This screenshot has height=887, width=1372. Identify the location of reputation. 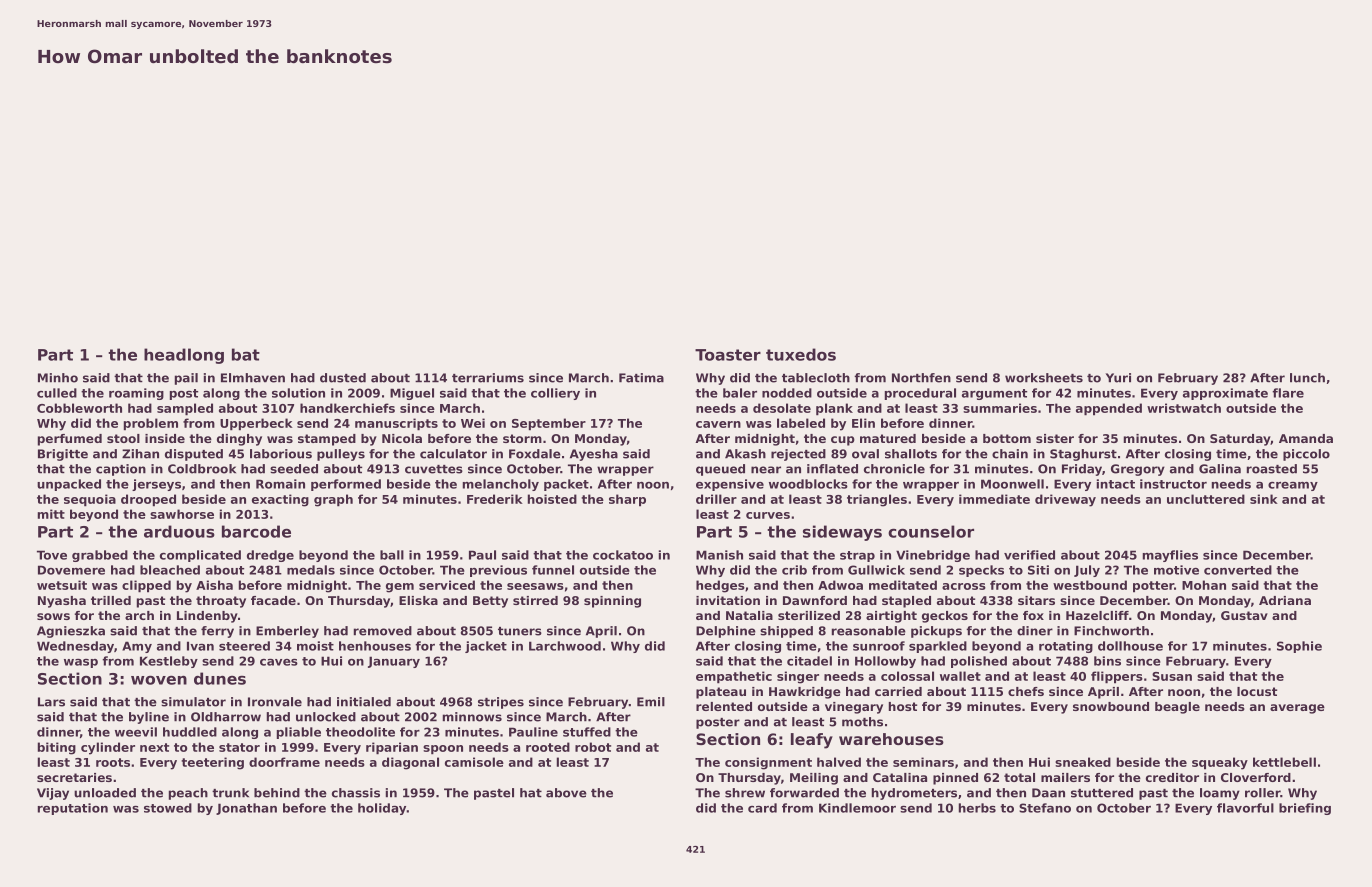
(73, 809).
